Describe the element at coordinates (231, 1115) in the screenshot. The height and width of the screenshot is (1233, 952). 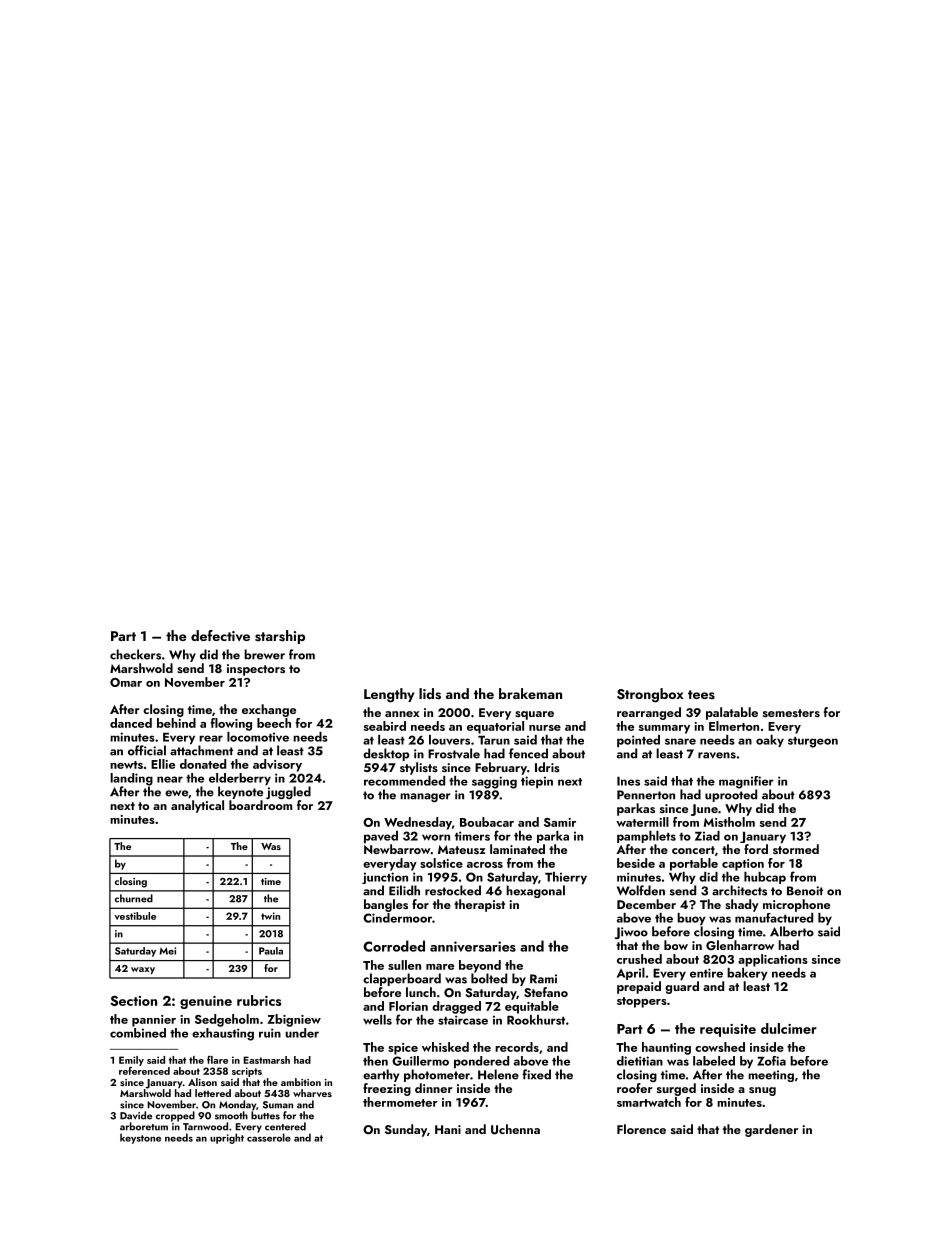
I see `smooth` at that location.
